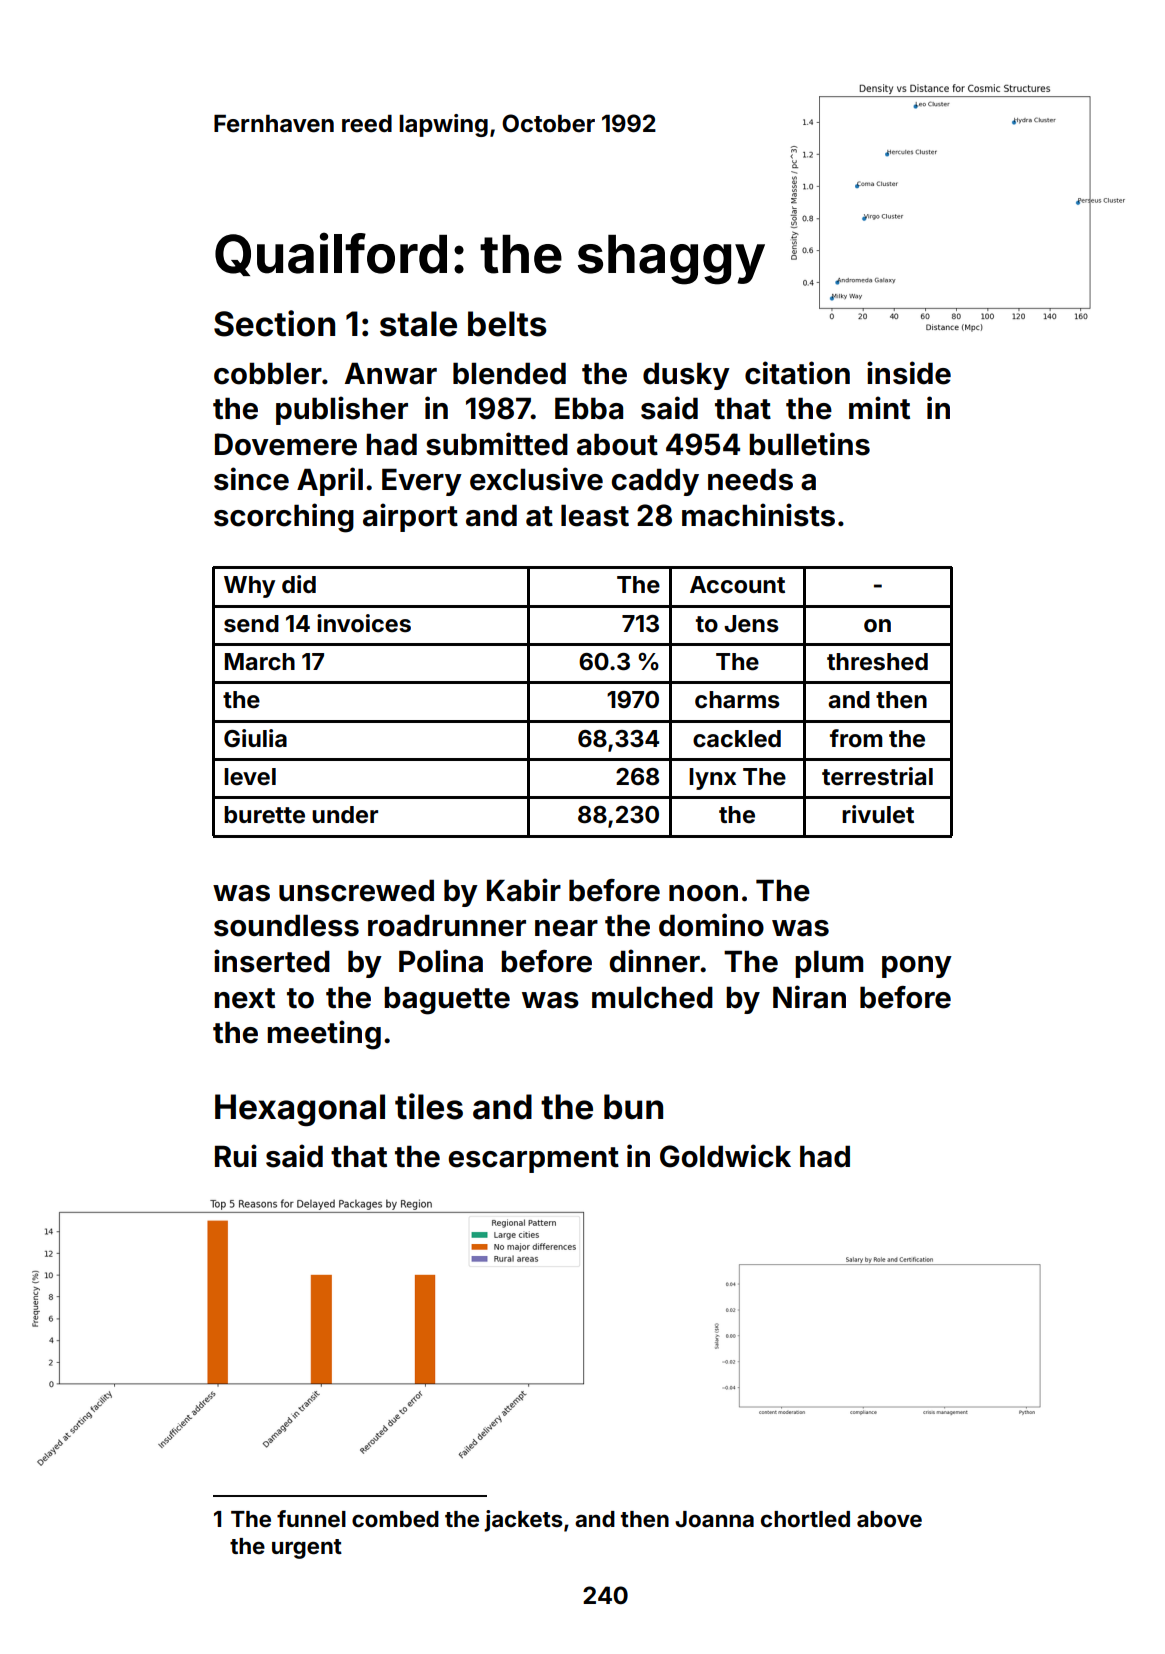 The height and width of the document is (1654, 1165). Describe the element at coordinates (714, 1519) in the document. I see `Joanna` at that location.
